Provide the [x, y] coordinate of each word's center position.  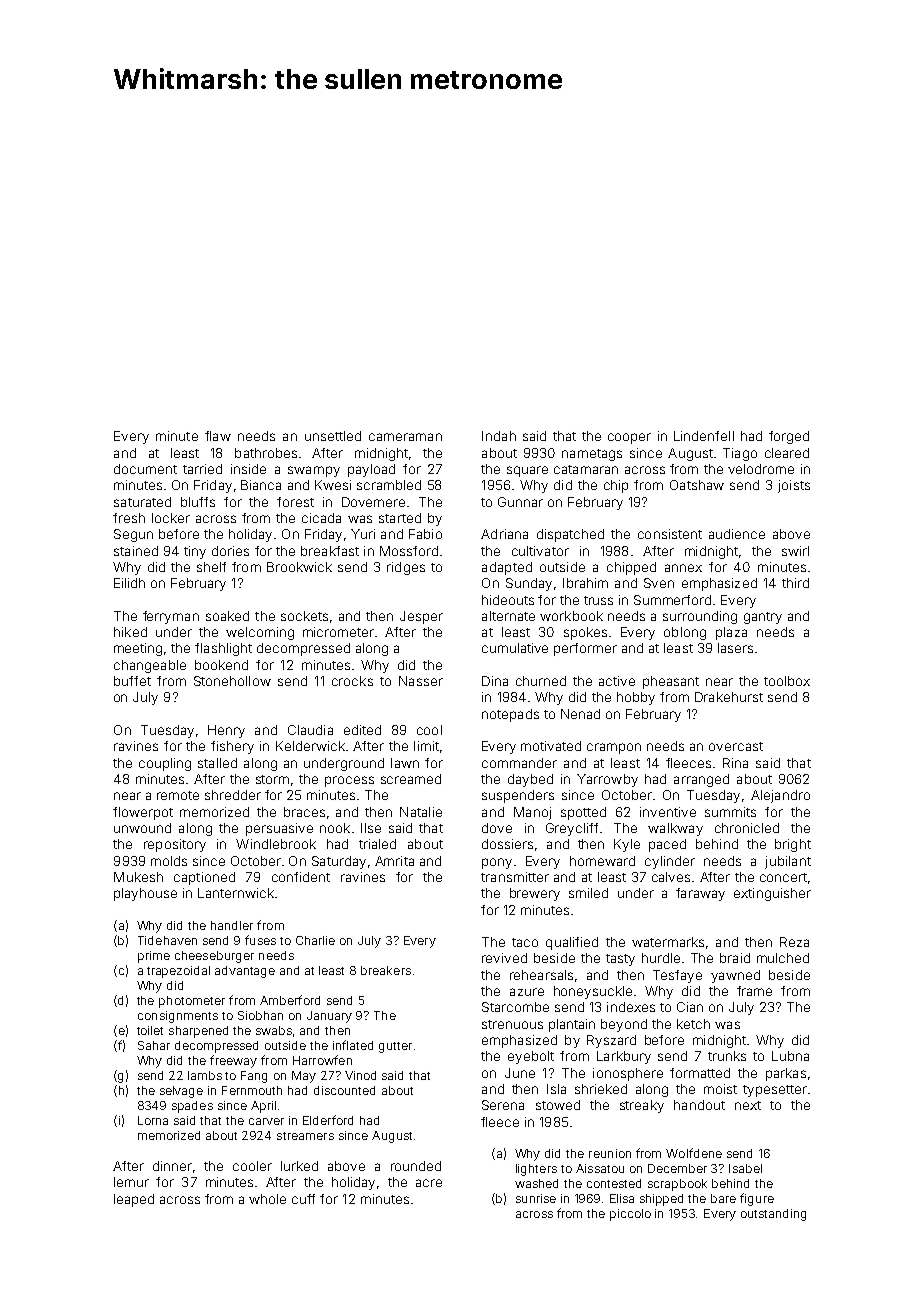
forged [789, 437]
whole [267, 1199]
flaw [218, 436]
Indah [499, 436]
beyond [624, 1025]
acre [429, 1183]
